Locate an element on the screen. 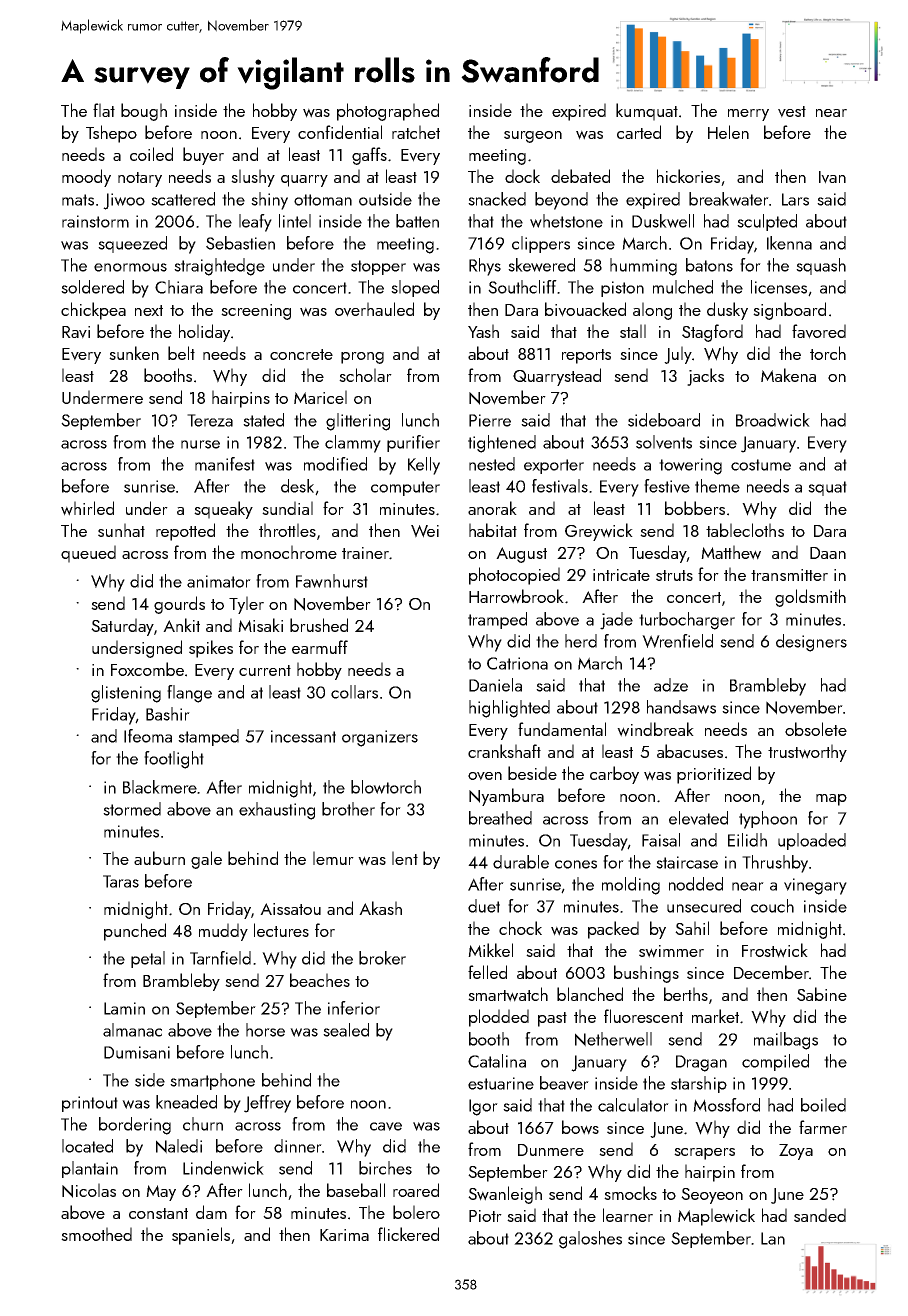  Karima is located at coordinates (344, 1235).
